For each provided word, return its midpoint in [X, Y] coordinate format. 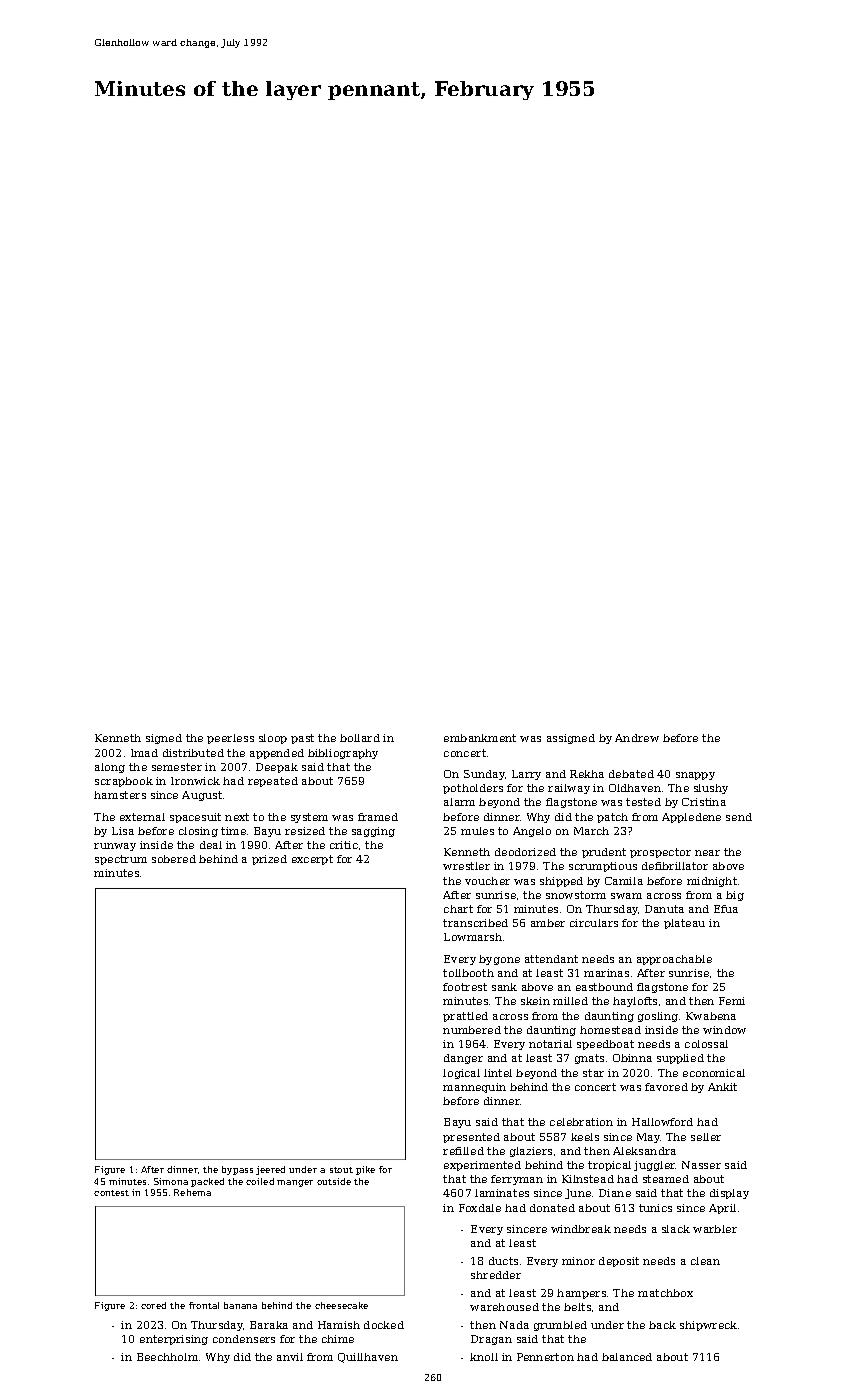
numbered [472, 1030]
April [722, 1209]
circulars [594, 923]
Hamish [339, 1325]
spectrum [121, 860]
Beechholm [167, 1357]
